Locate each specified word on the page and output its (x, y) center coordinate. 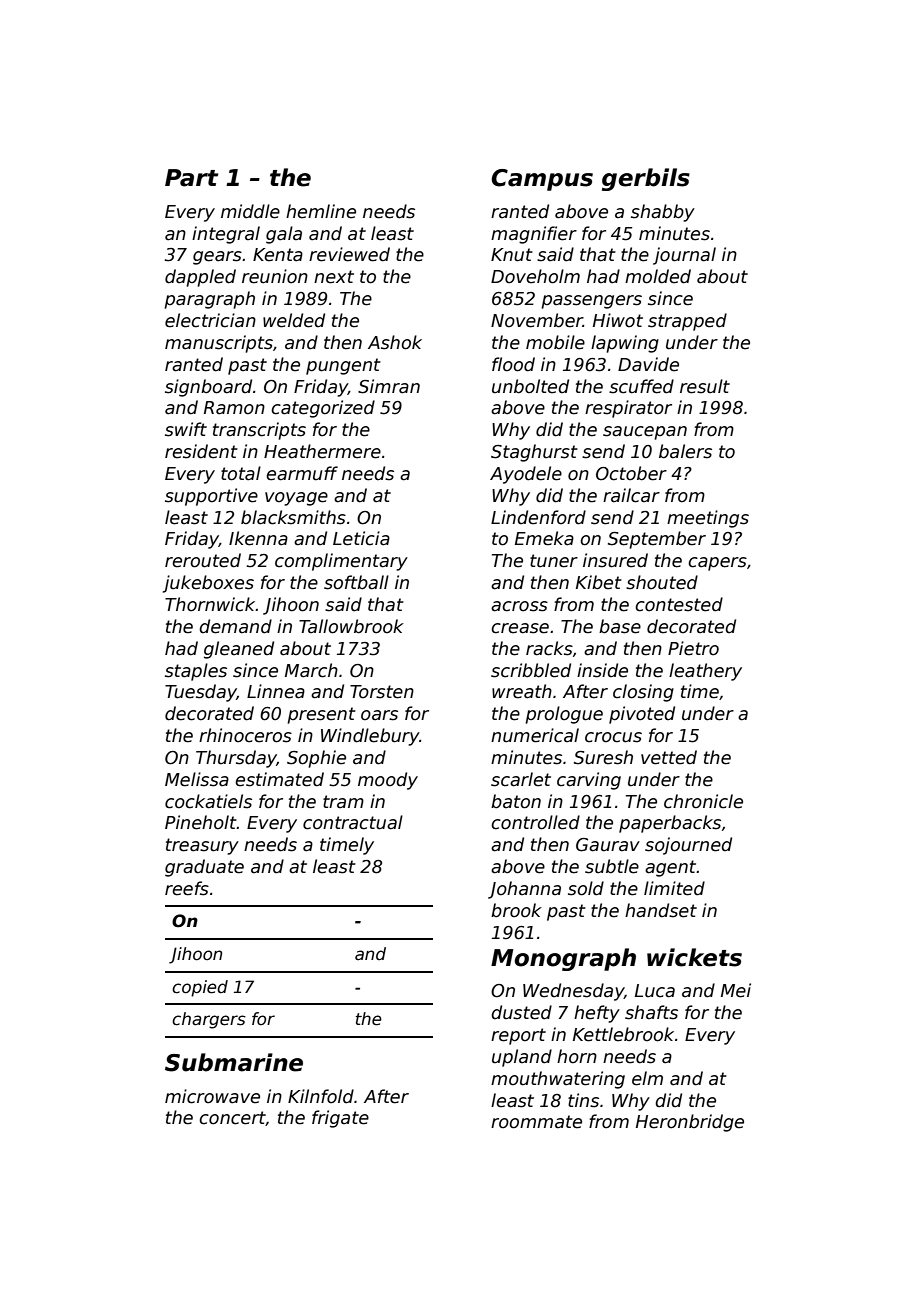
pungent (343, 366)
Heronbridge (690, 1123)
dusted (521, 1012)
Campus (542, 180)
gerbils (646, 179)
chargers (209, 1020)
